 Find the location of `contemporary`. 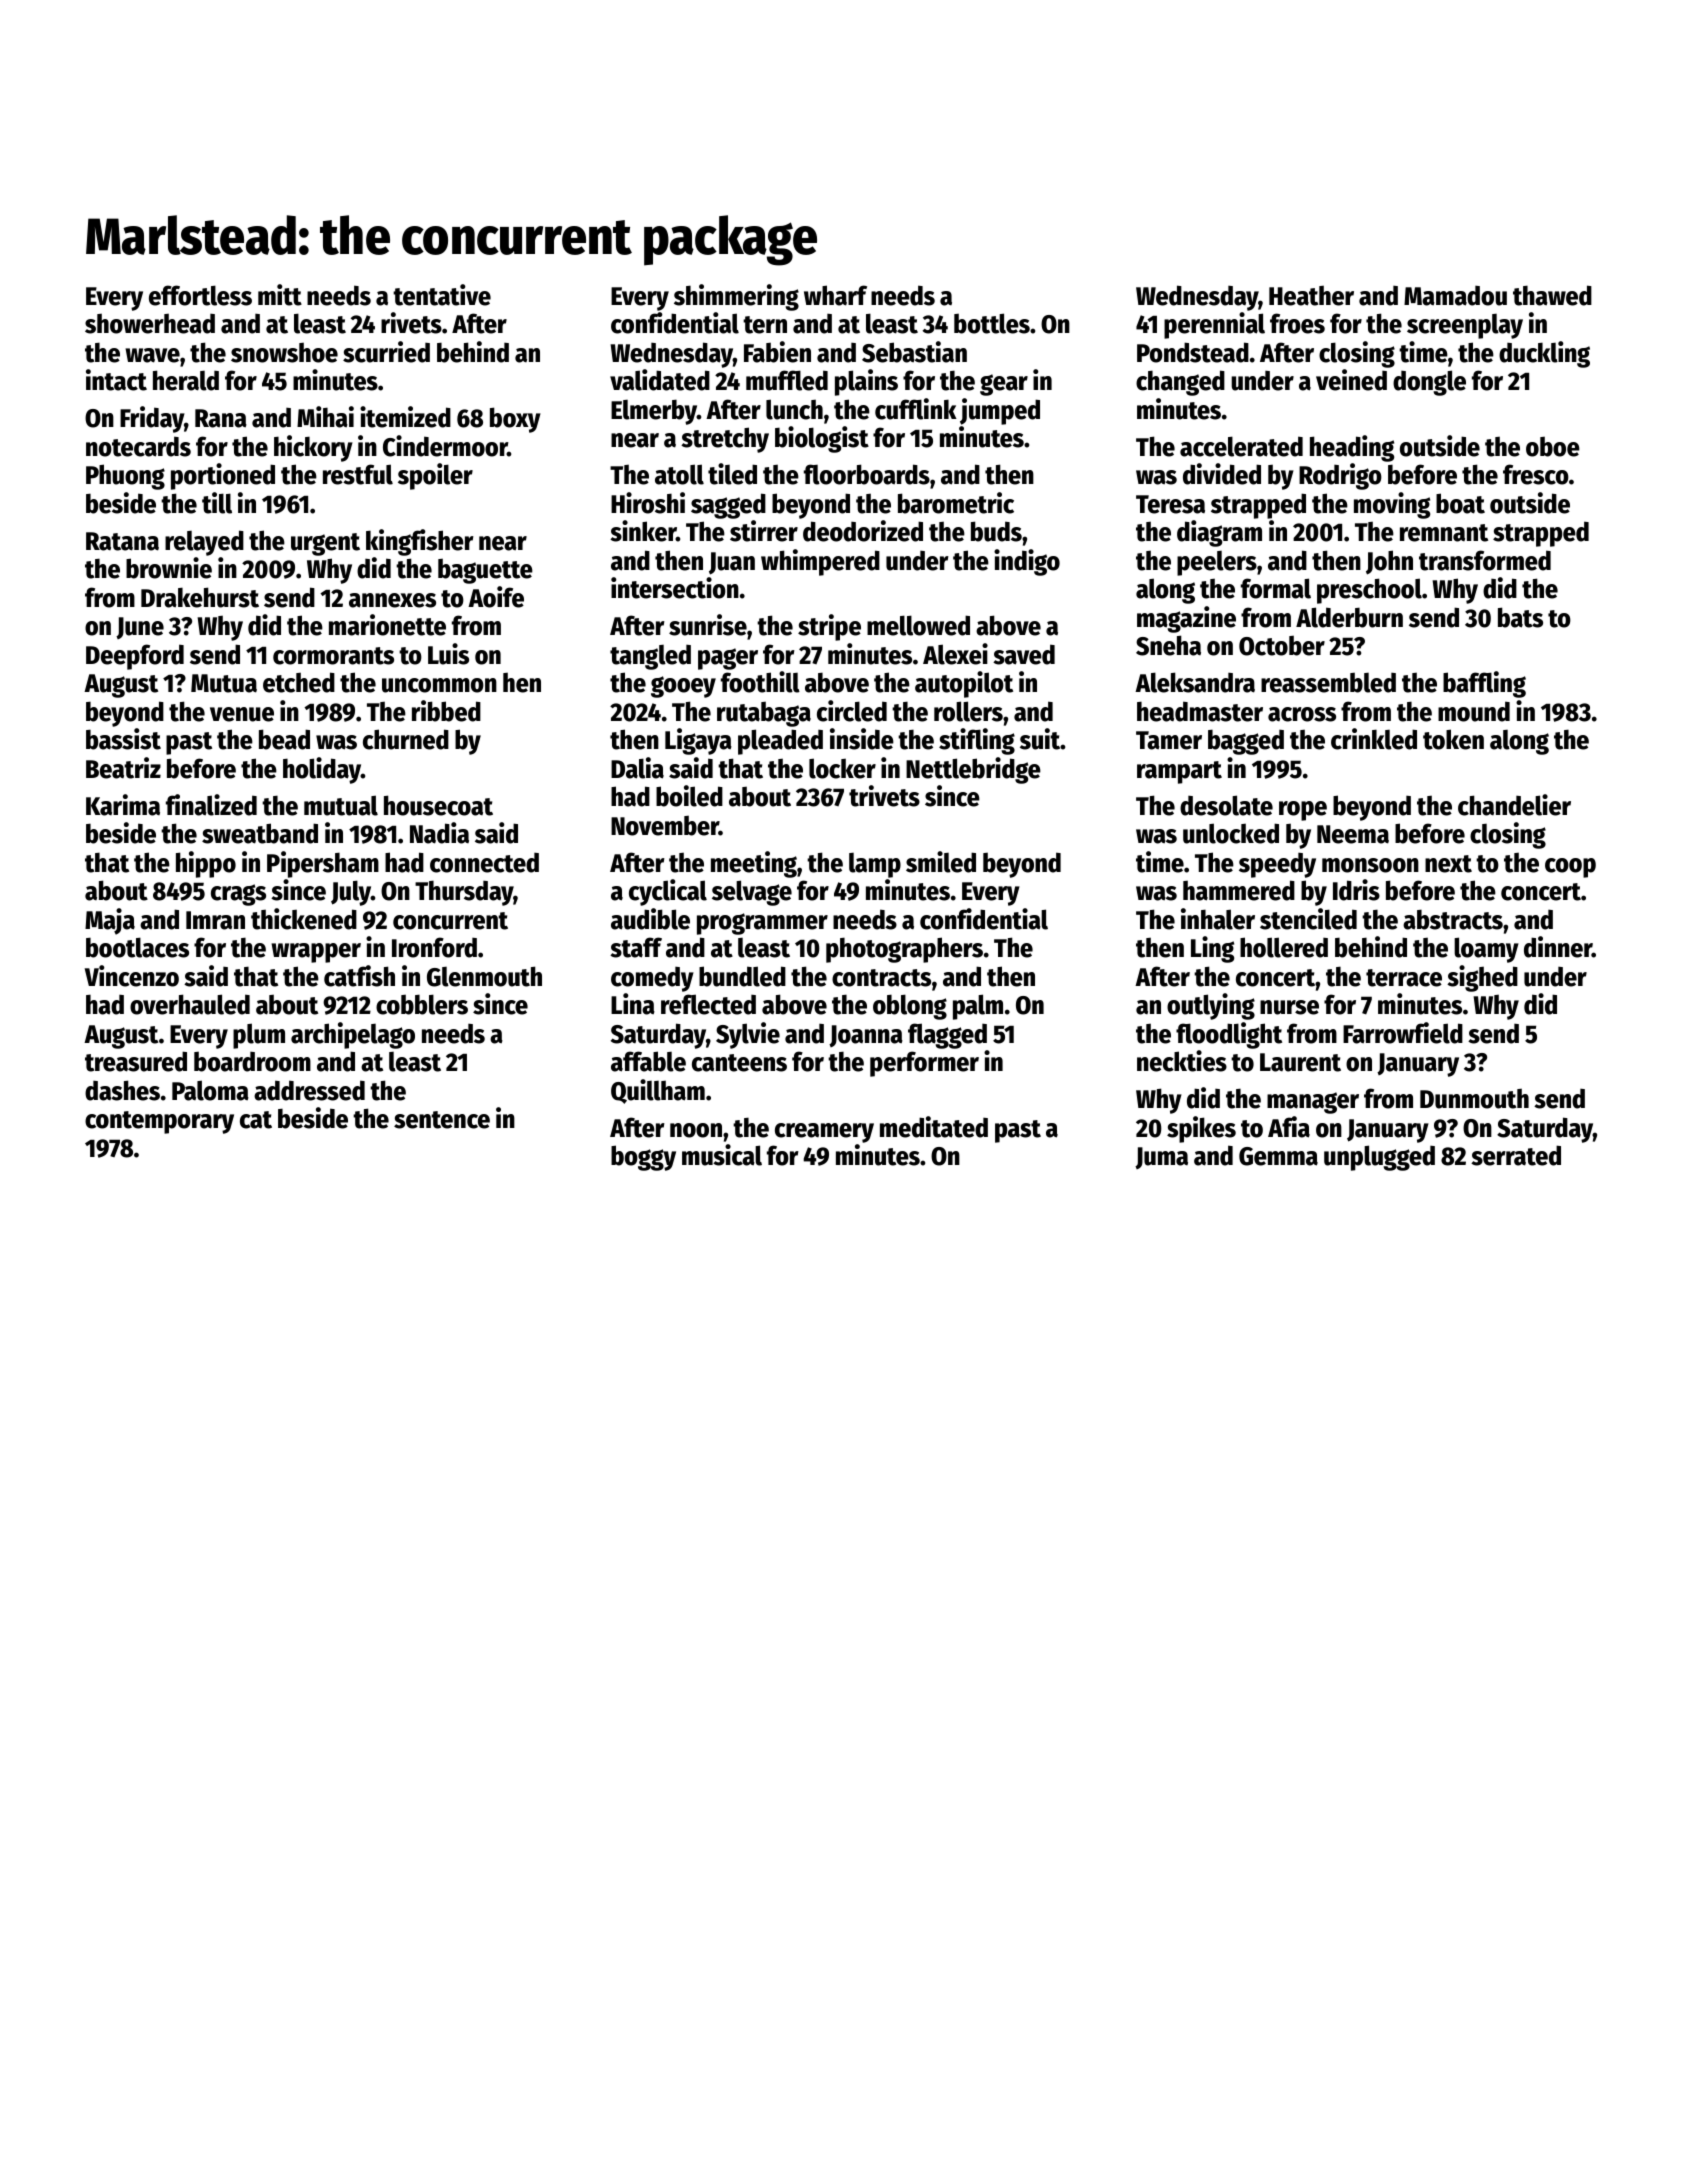

contemporary is located at coordinates (159, 1122).
